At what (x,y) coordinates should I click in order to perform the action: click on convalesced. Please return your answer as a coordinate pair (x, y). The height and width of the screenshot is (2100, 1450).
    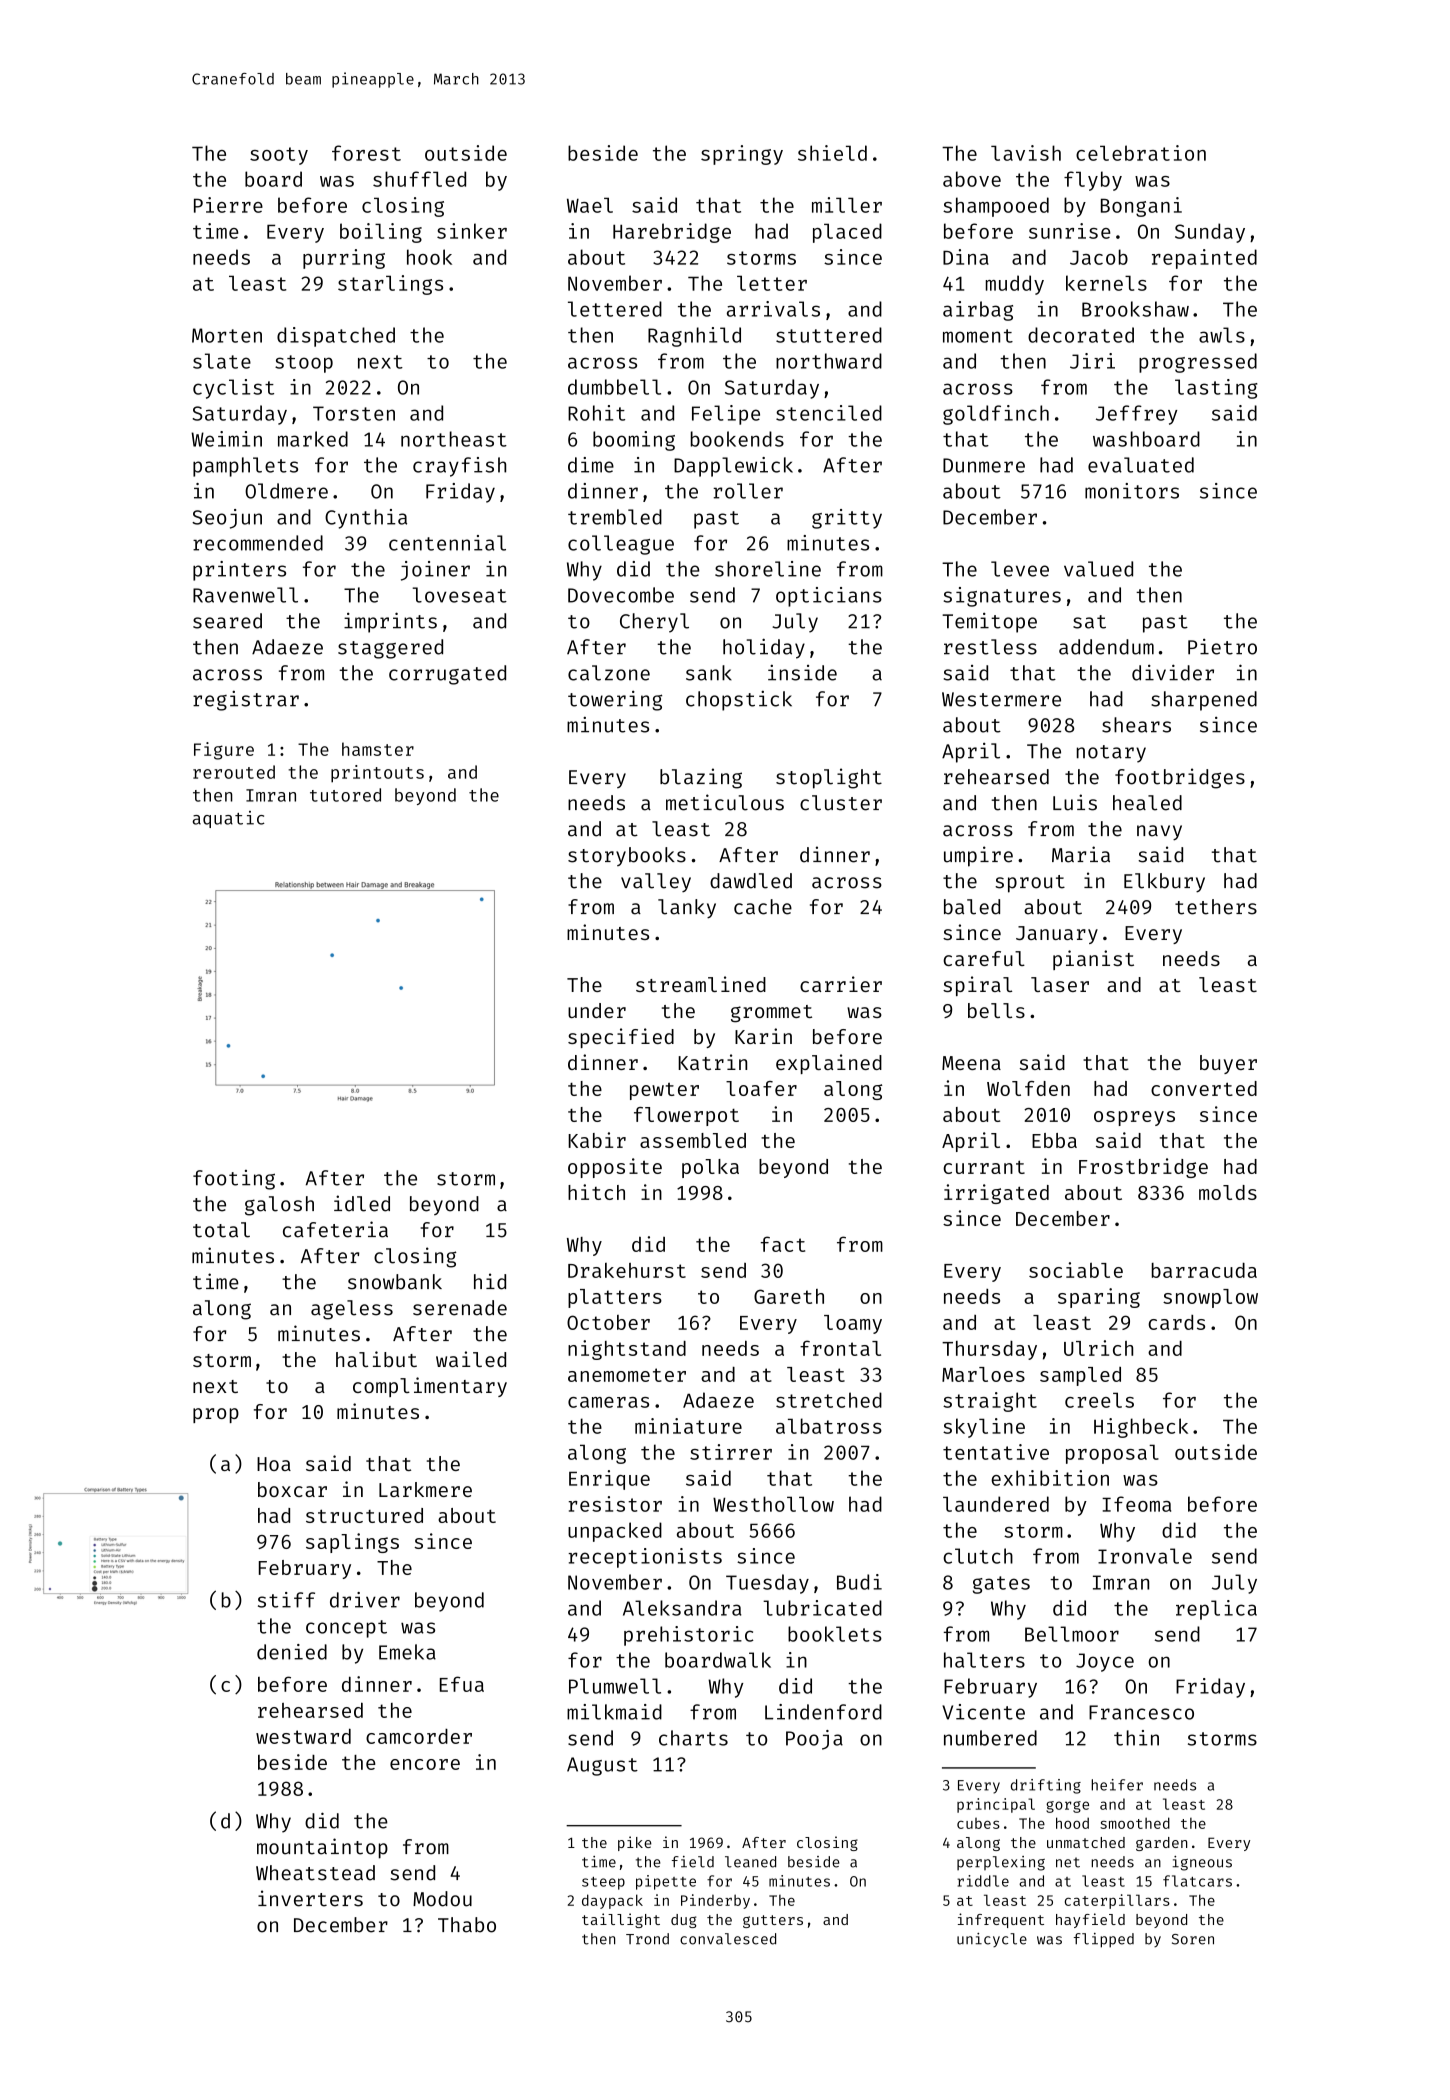
    Looking at the image, I should click on (728, 1939).
